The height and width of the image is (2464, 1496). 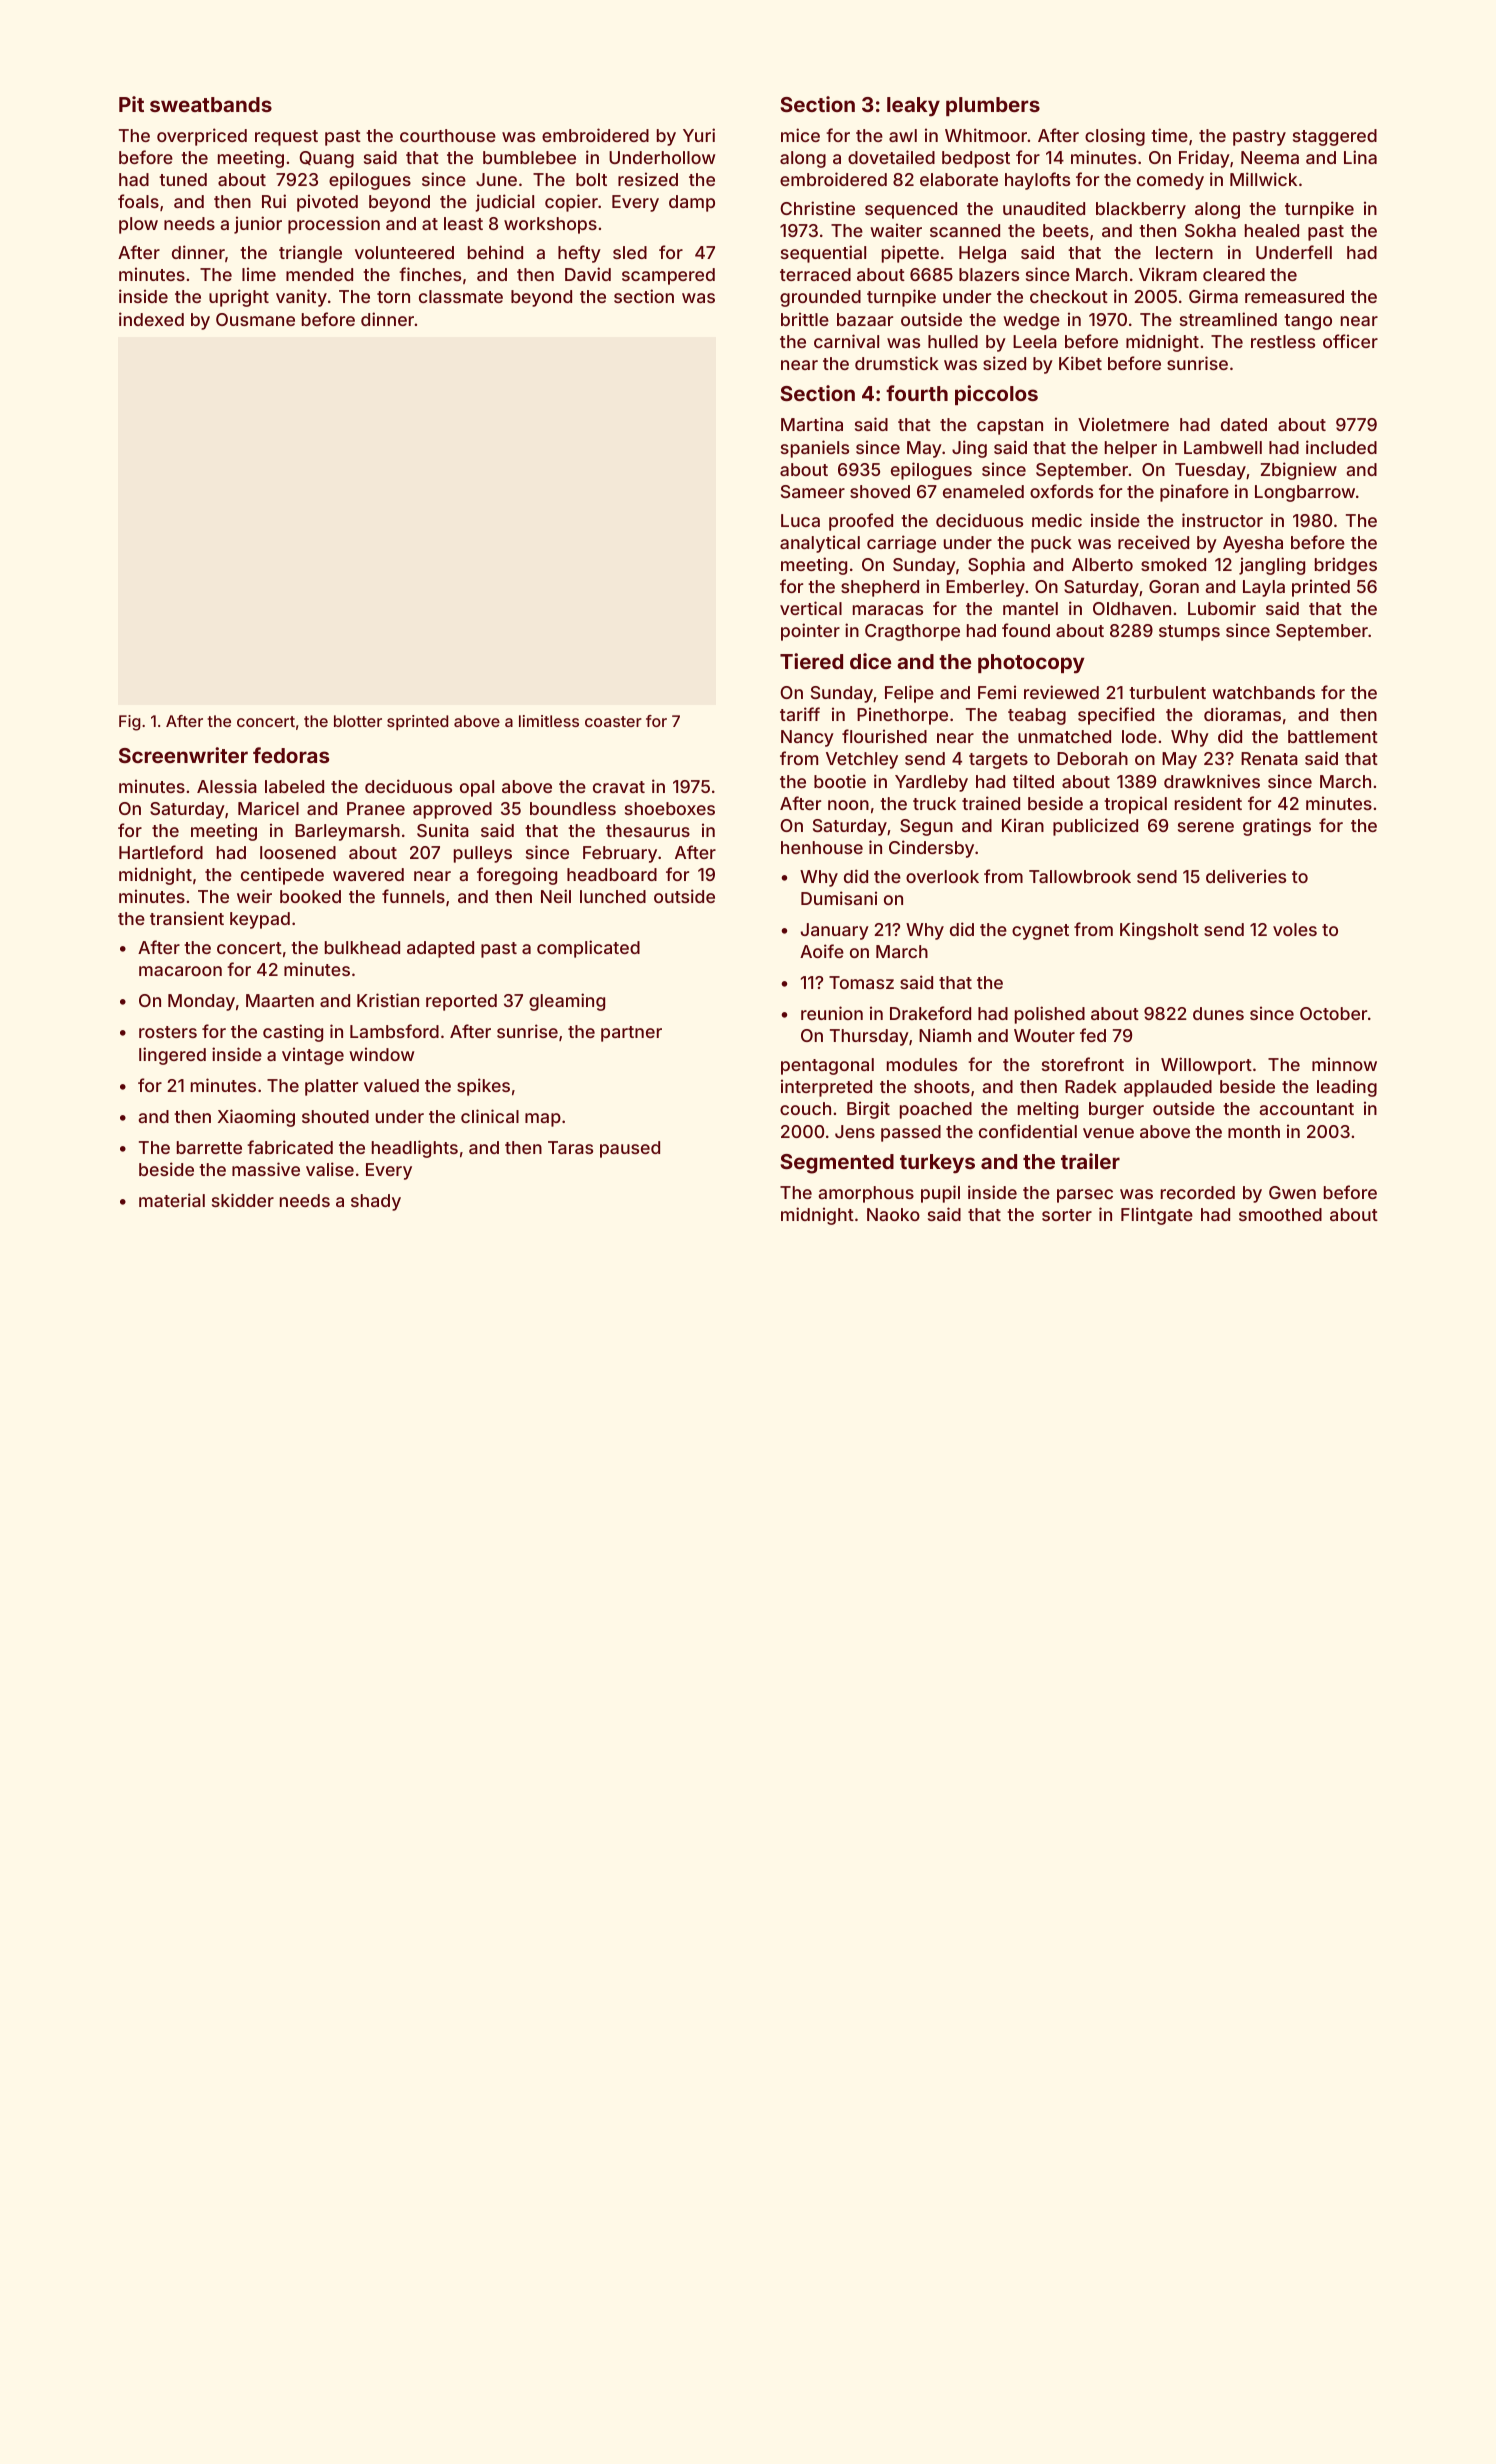 What do you see at coordinates (376, 1202) in the image?
I see `shady` at bounding box center [376, 1202].
